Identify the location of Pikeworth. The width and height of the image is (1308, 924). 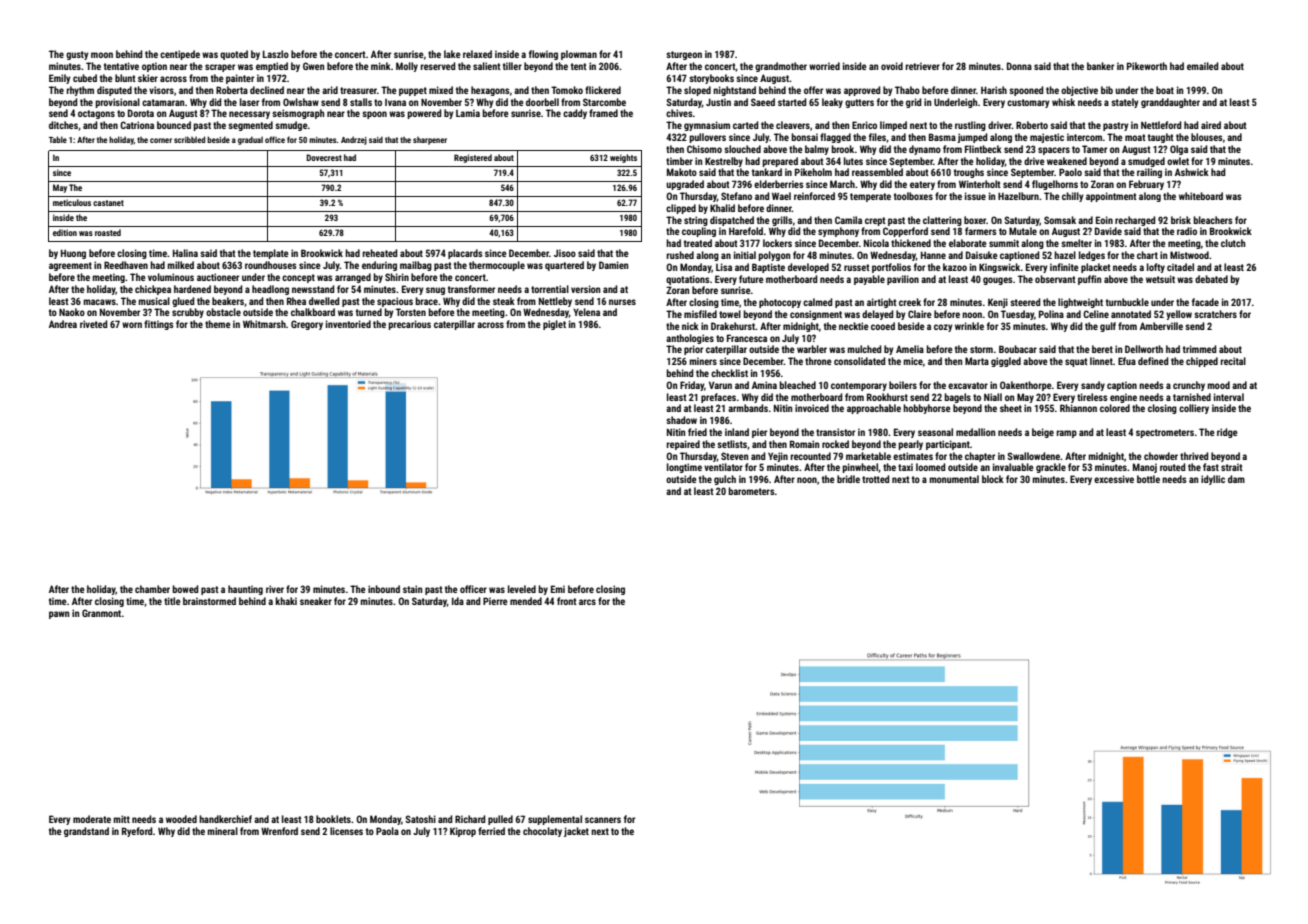
(1147, 66).
